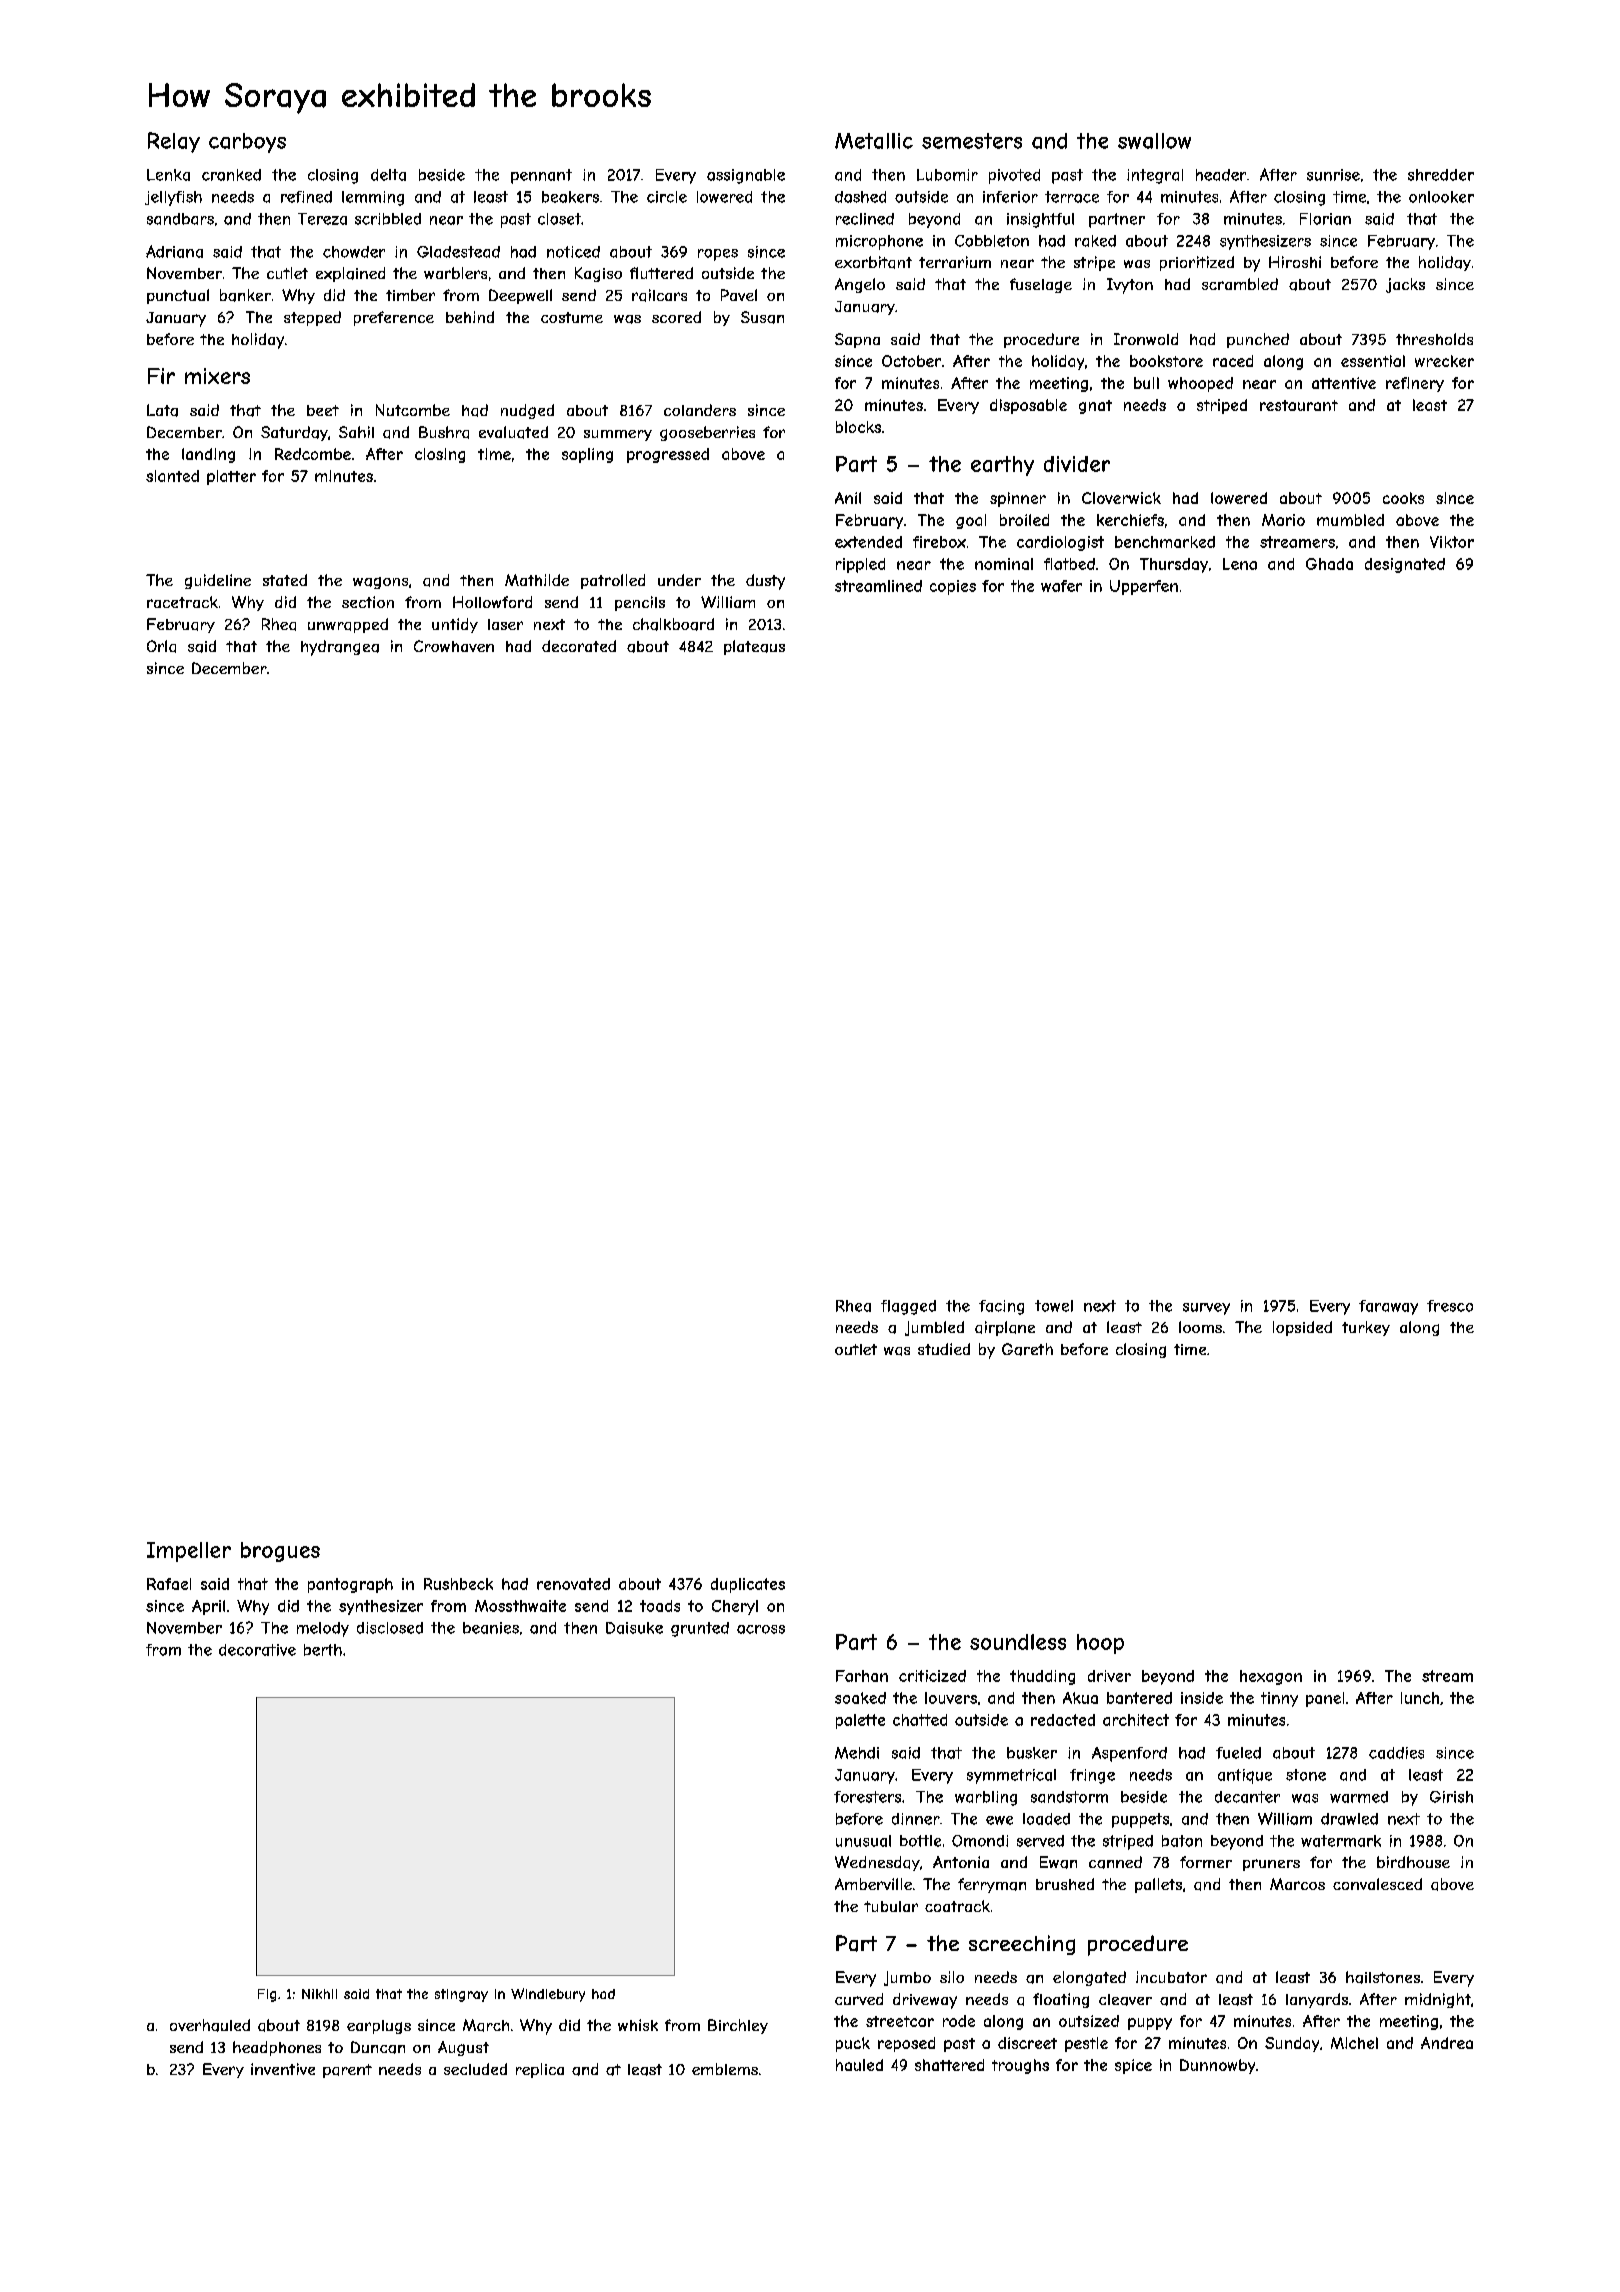 The height and width of the image is (2292, 1620). I want to click on fresco, so click(1450, 1306).
